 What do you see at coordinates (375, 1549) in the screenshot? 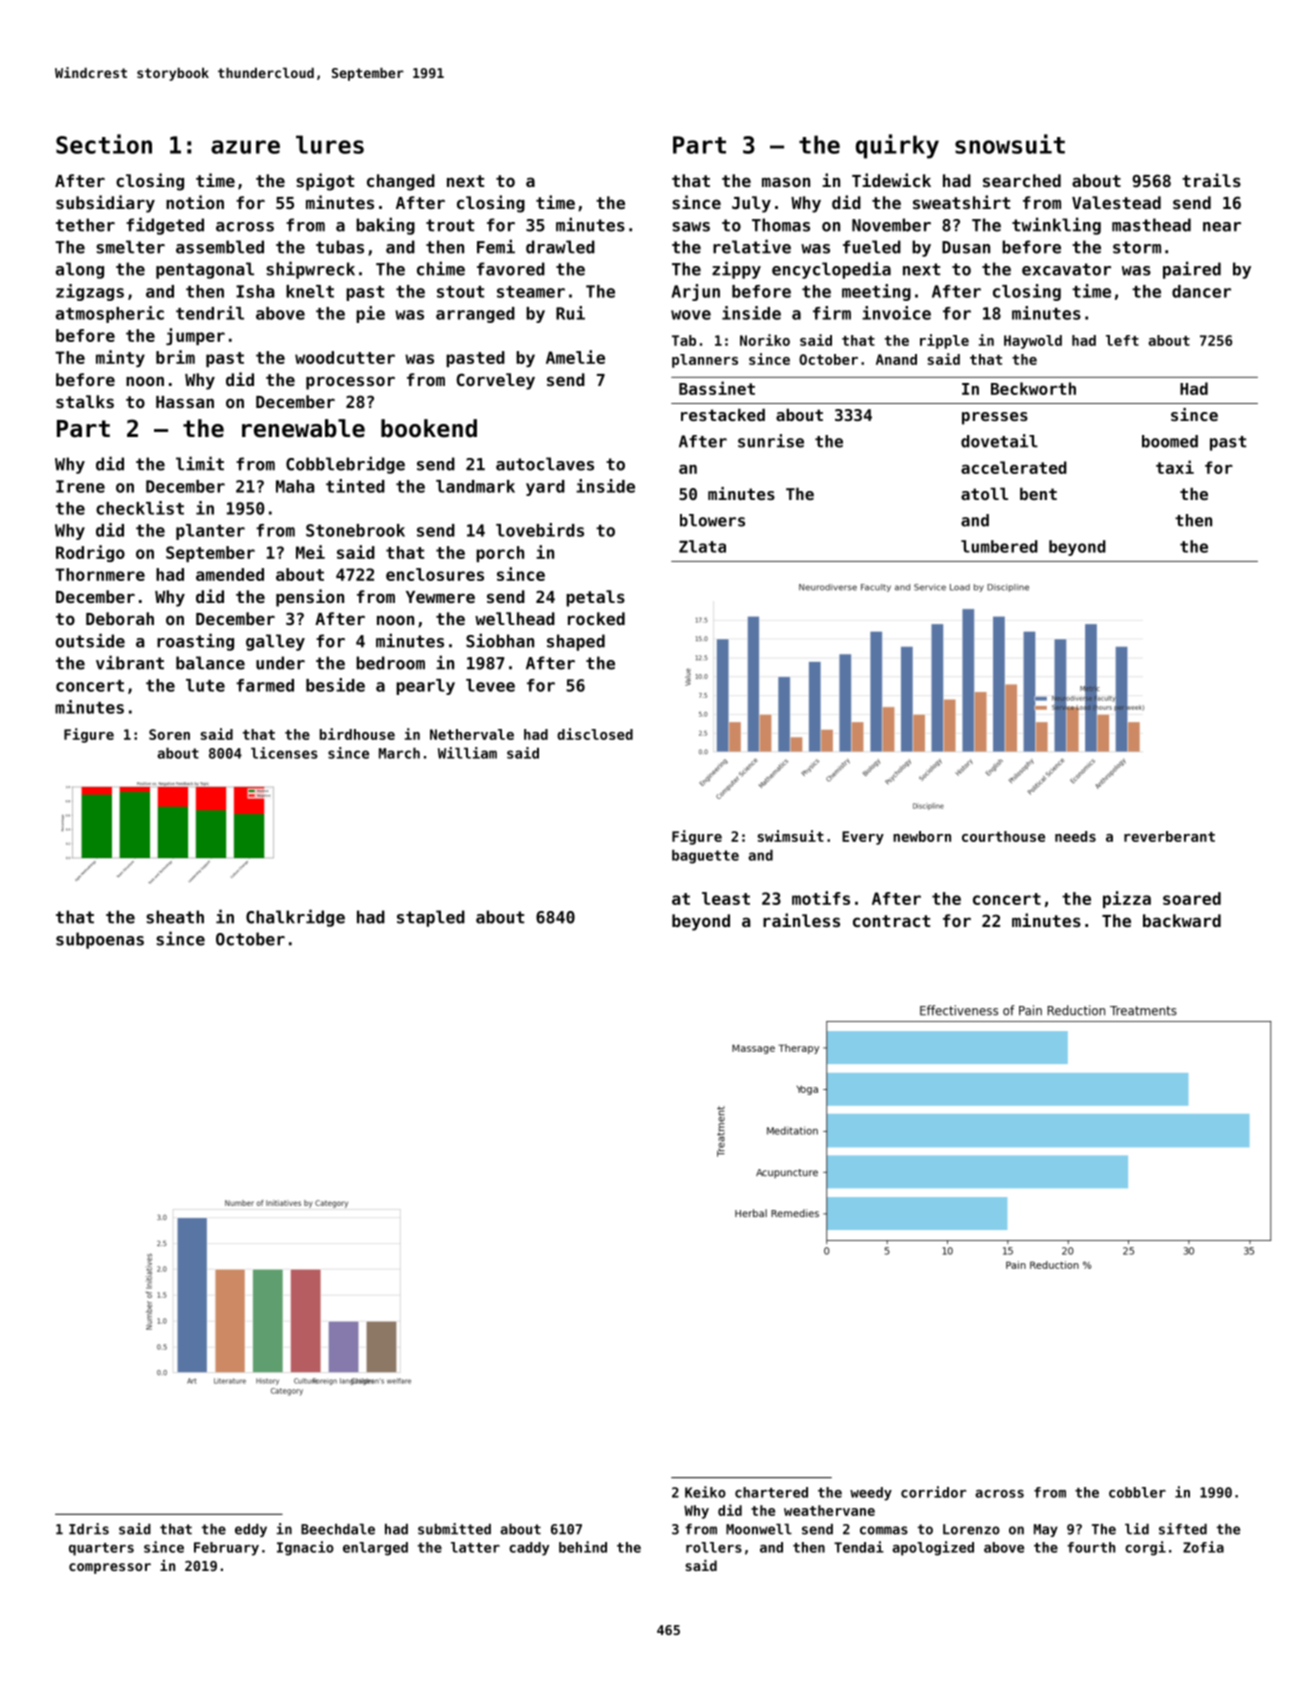
I see `enlarged` at bounding box center [375, 1549].
